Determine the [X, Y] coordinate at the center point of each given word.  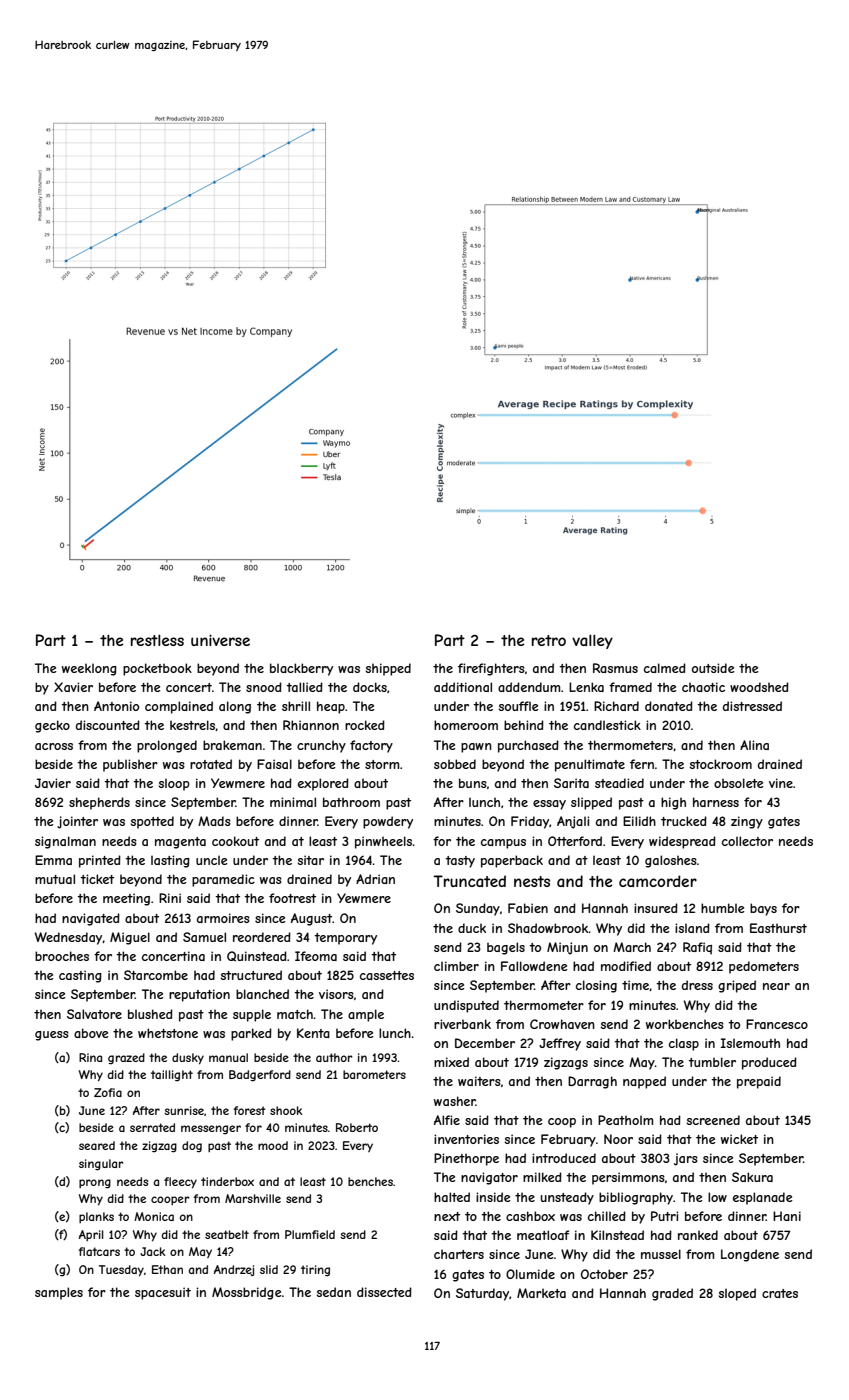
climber [456, 966]
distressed [752, 706]
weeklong [89, 669]
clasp [684, 1044]
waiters [479, 1081]
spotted [152, 822]
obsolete [739, 783]
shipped [388, 669]
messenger [211, 1130]
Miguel [130, 938]
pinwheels [383, 842]
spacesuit [163, 1293]
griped [737, 986]
